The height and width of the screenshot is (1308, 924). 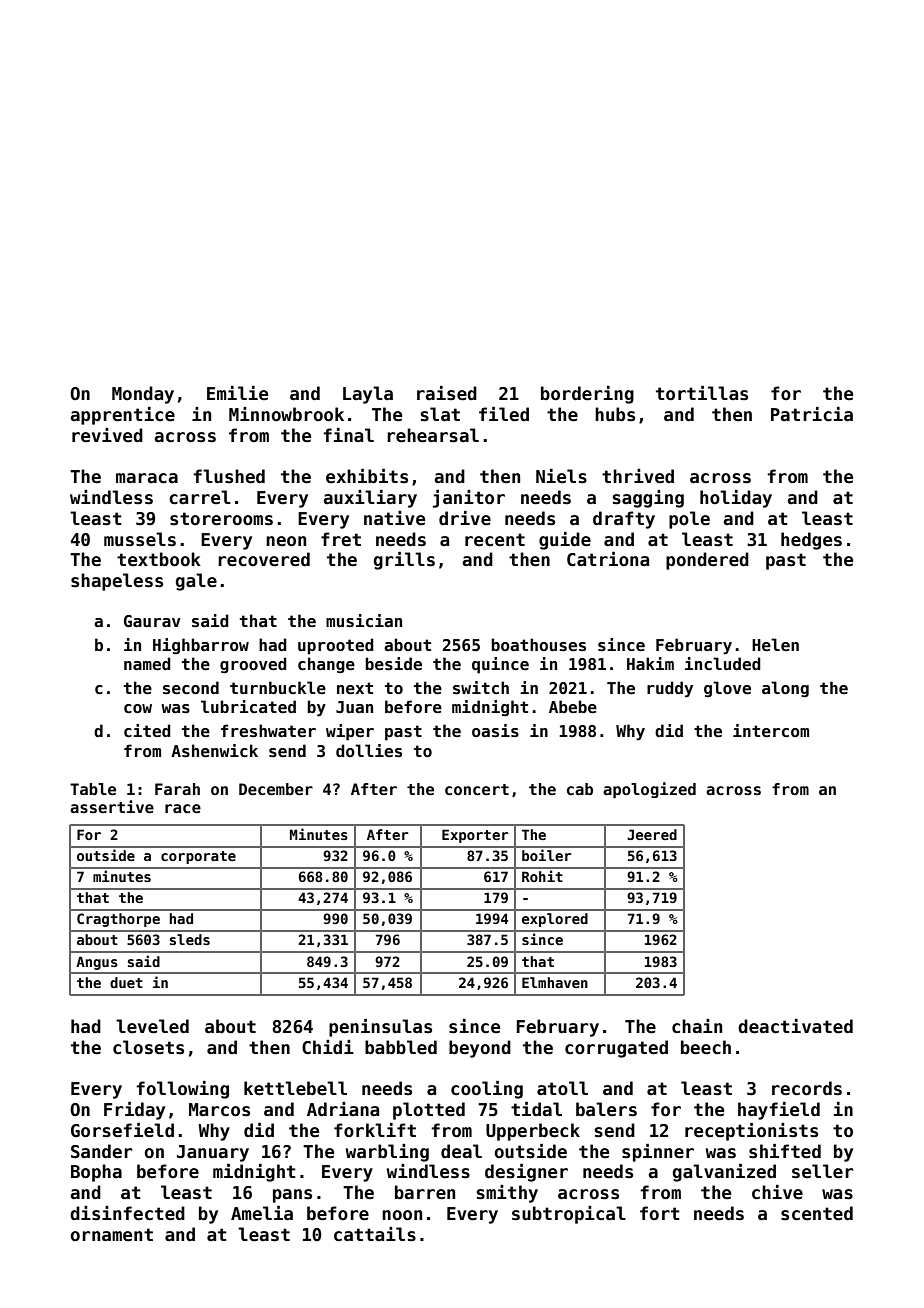 What do you see at coordinates (127, 1213) in the screenshot?
I see `disinfected` at bounding box center [127, 1213].
